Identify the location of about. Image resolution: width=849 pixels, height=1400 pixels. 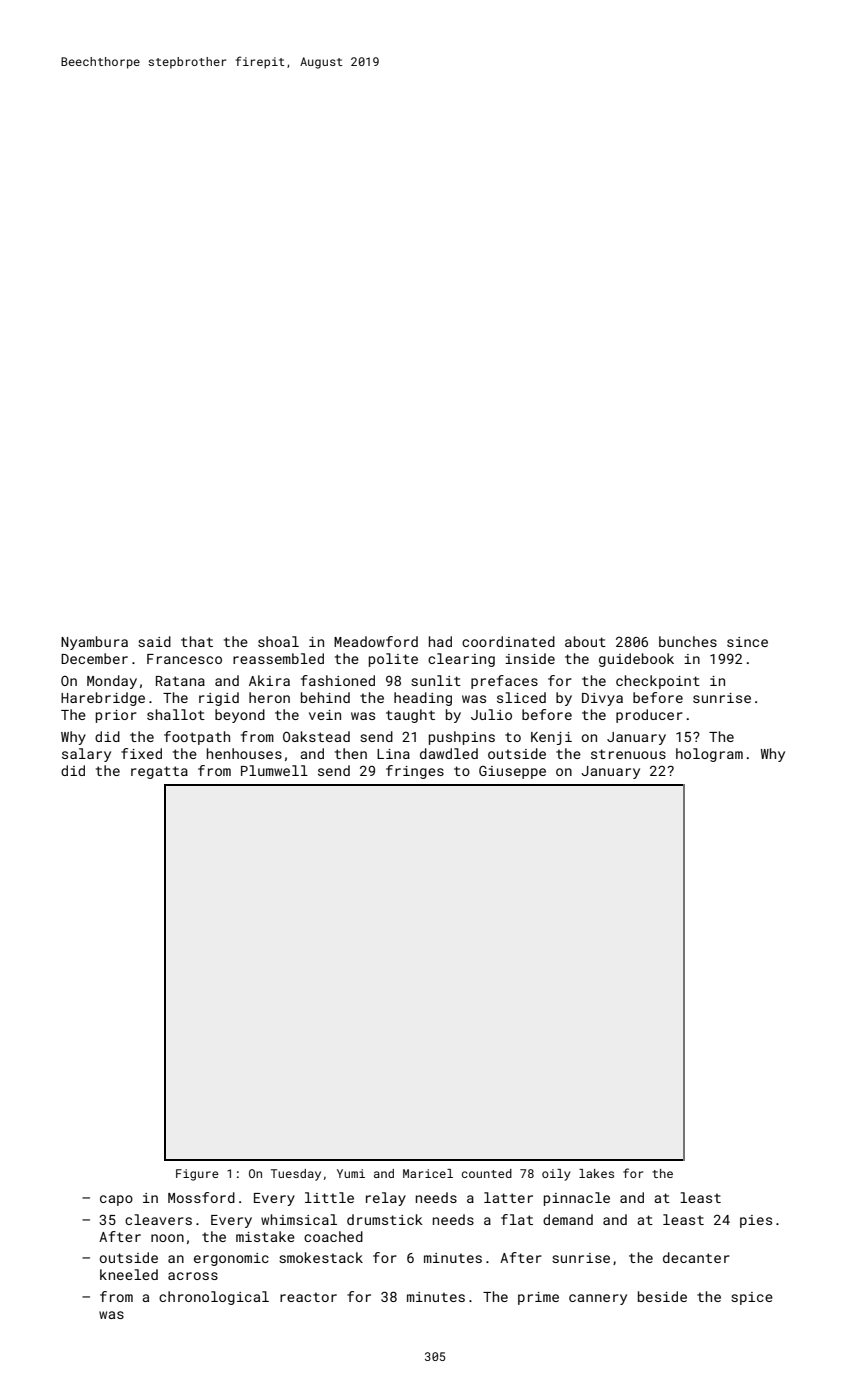
(585, 641).
